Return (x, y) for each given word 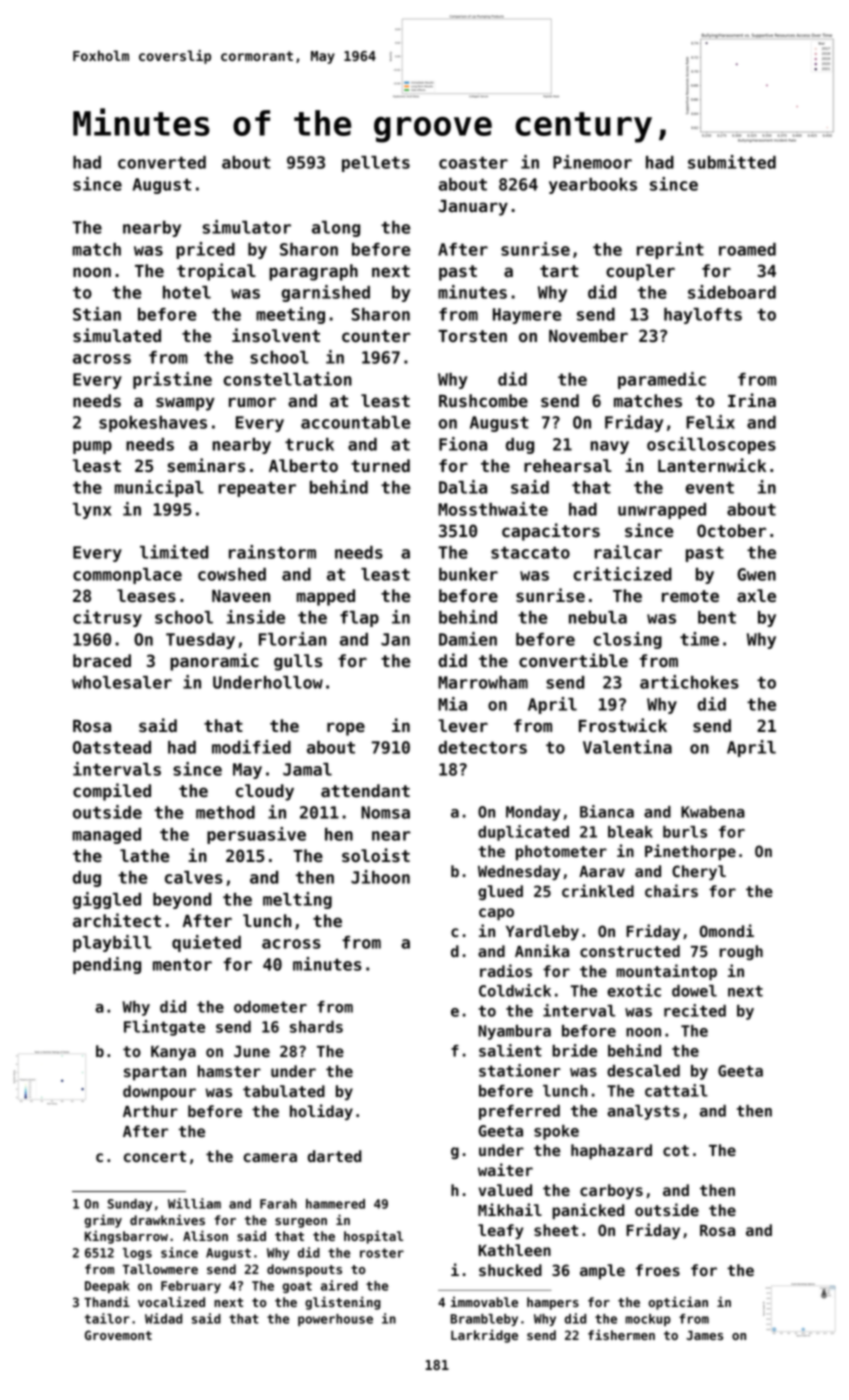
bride (574, 1050)
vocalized (171, 1301)
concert (155, 1156)
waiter (505, 1169)
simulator (247, 227)
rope (346, 729)
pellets (376, 164)
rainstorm (272, 552)
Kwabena (713, 812)
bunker (468, 574)
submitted (732, 162)
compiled (112, 792)
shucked (510, 1270)
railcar (628, 552)
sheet (556, 1230)
